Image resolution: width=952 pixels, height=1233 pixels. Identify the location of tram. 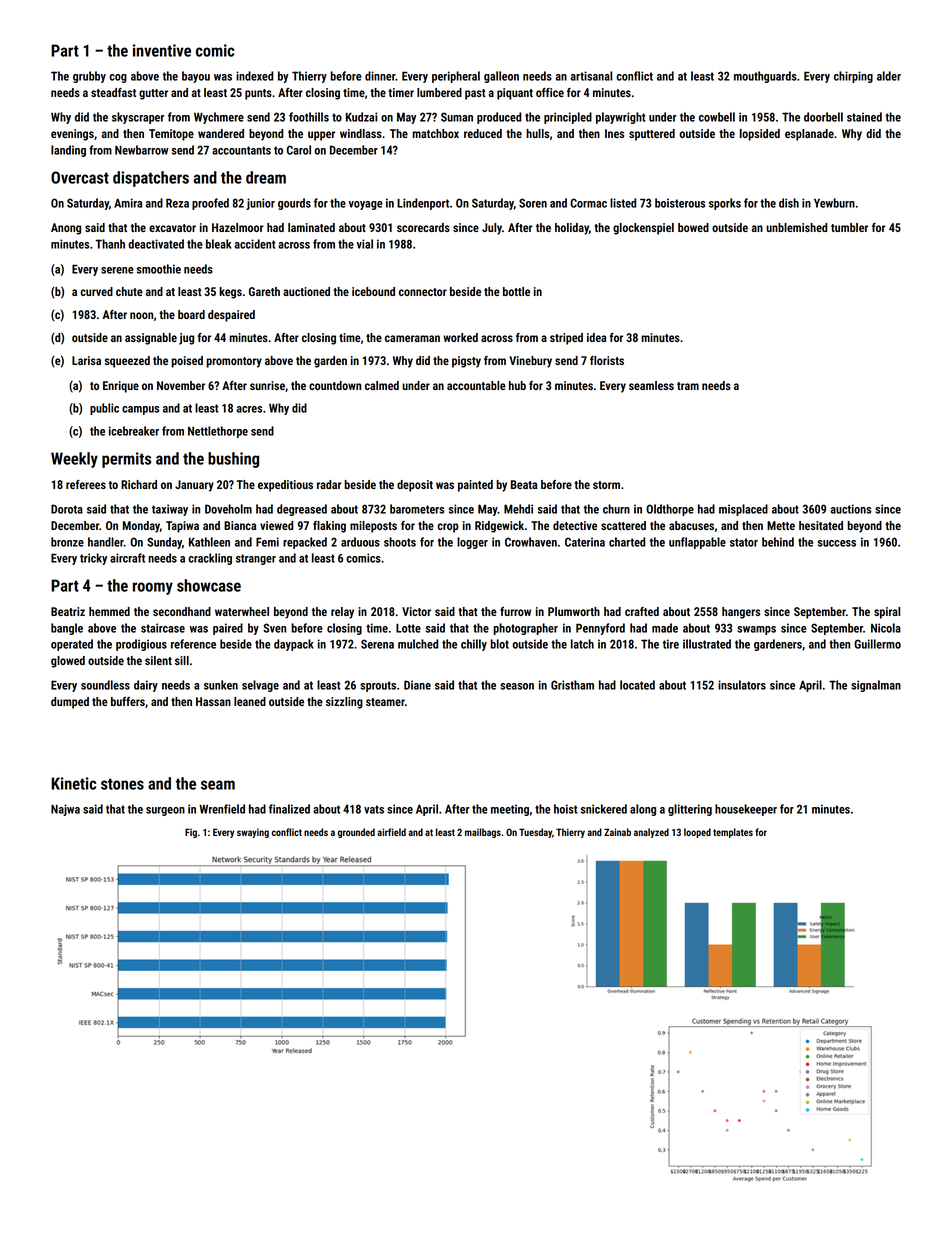
(688, 386).
